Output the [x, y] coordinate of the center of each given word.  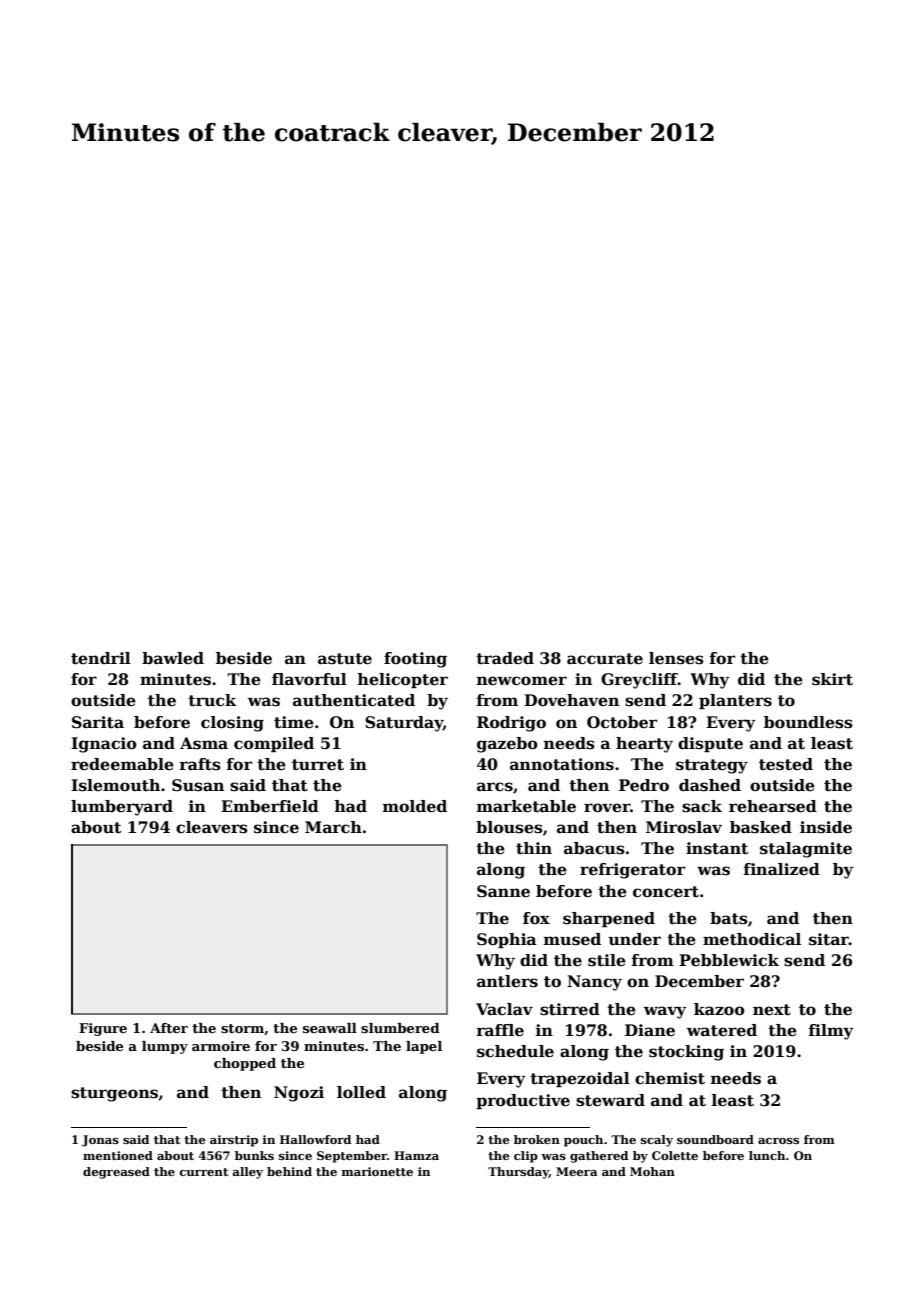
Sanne [503, 891]
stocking [686, 1053]
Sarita [98, 722]
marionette [377, 1171]
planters [735, 701]
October [622, 722]
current [204, 1172]
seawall [330, 1028]
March [333, 827]
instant [717, 848]
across [778, 1141]
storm [242, 1028]
